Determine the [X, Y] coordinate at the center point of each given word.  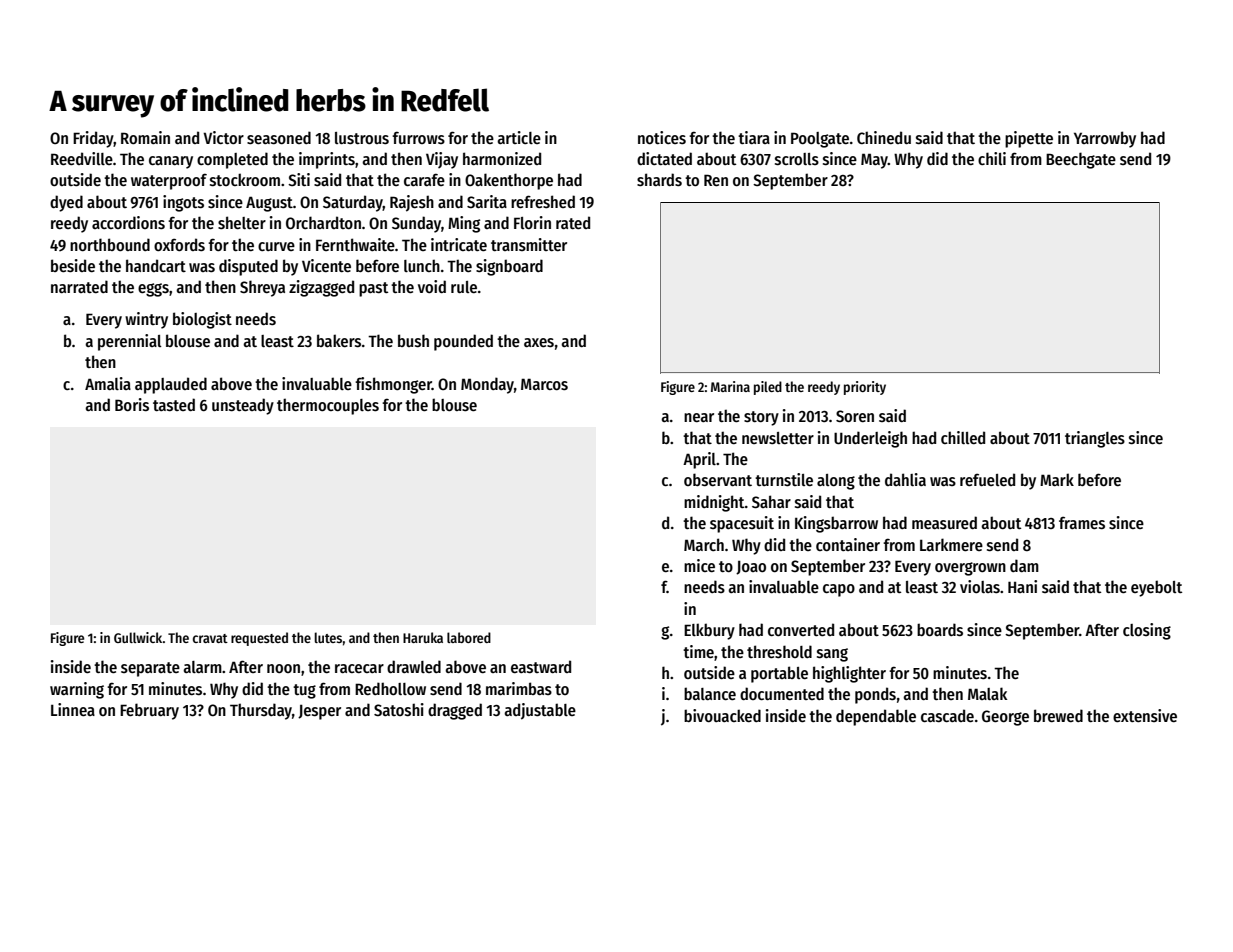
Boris [132, 404]
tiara [754, 137]
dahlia [905, 479]
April [699, 460]
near [699, 417]
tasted [174, 404]
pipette [1029, 139]
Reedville [82, 158]
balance [710, 693]
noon [283, 668]
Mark [1057, 479]
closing [1147, 631]
